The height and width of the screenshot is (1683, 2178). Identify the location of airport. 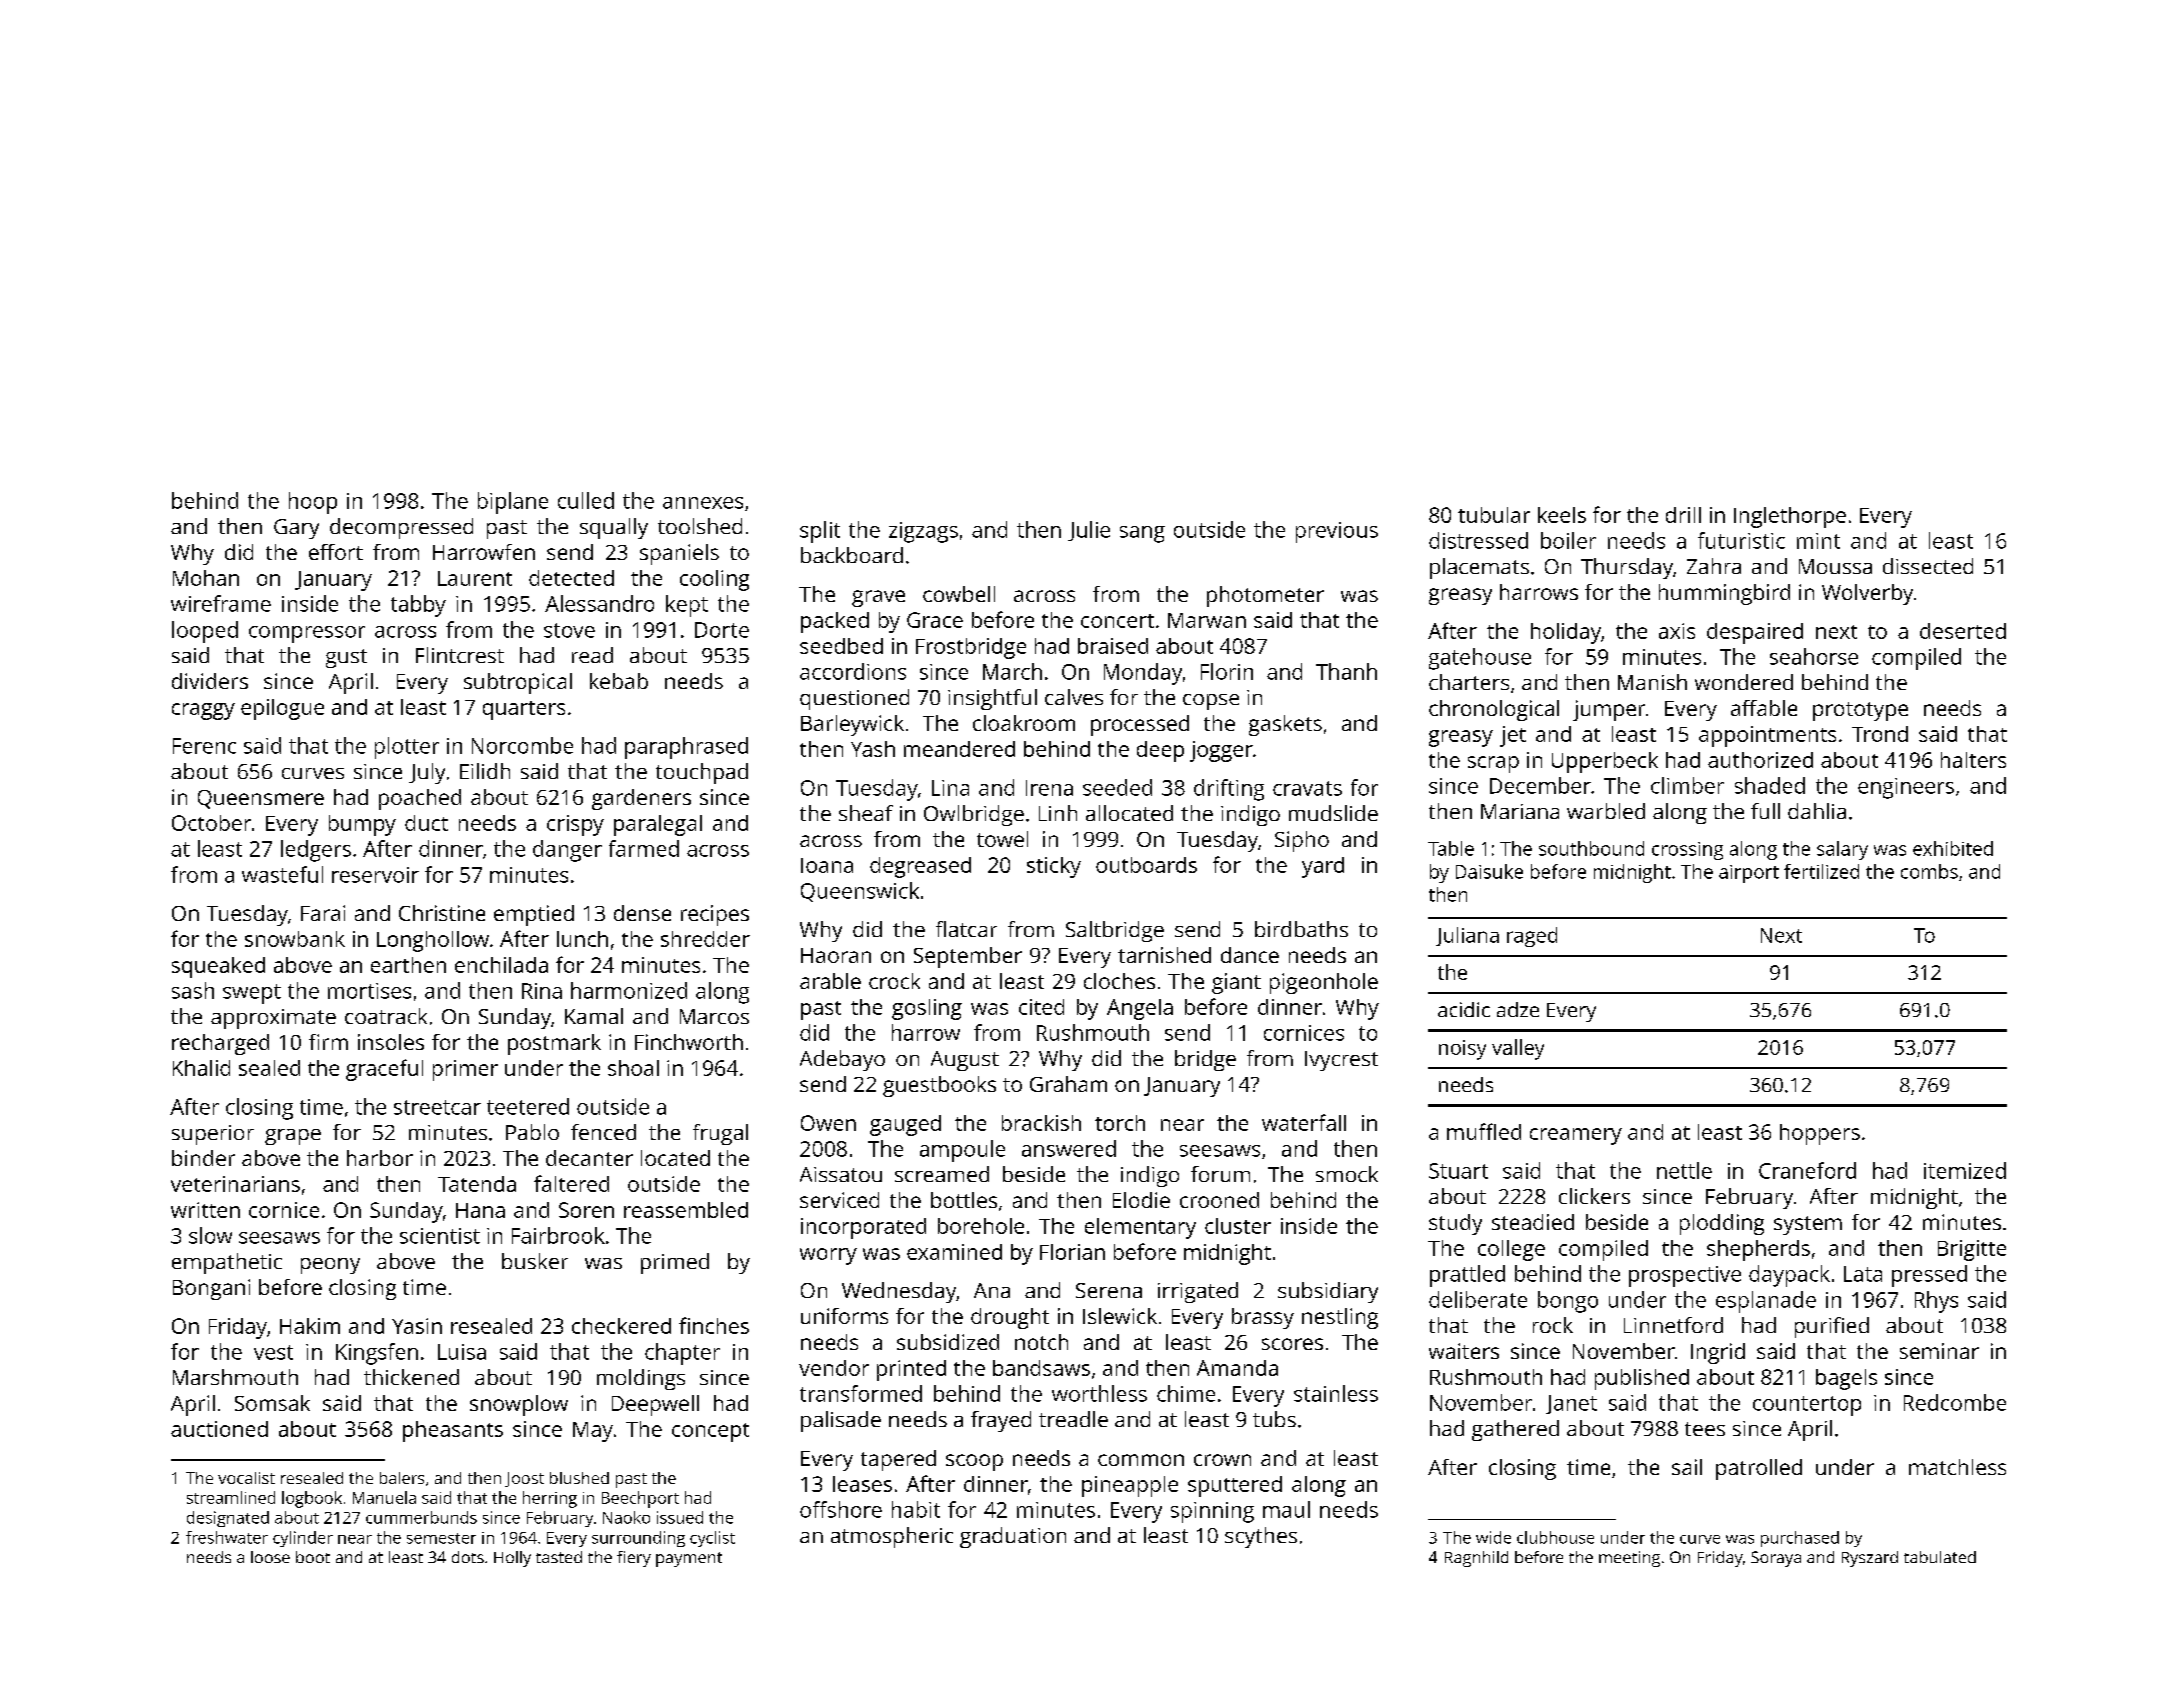
(1749, 874).
